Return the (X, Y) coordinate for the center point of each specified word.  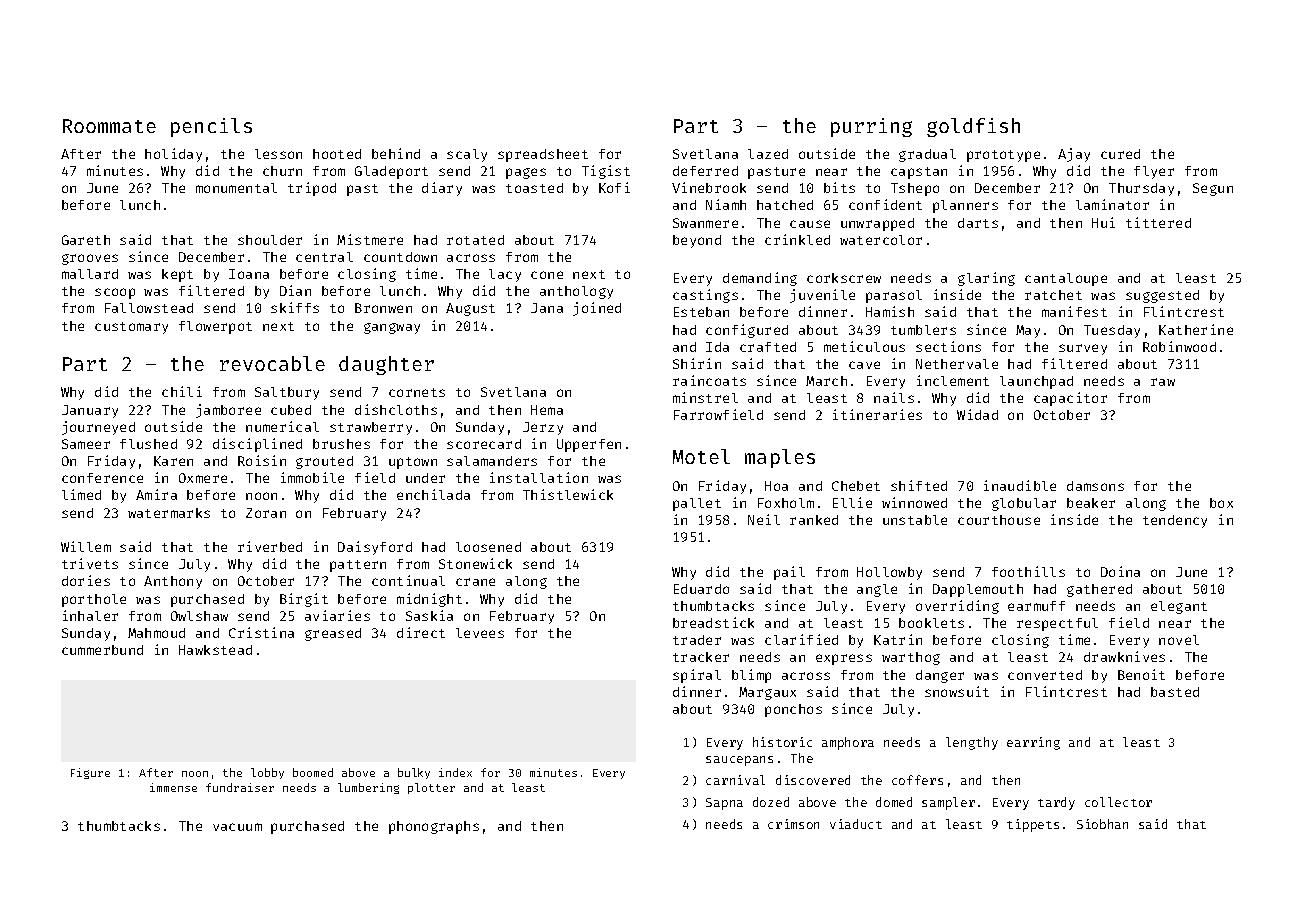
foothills (1028, 571)
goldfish (973, 127)
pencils (211, 127)
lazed (768, 154)
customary (131, 328)
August (470, 309)
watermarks (169, 513)
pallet (697, 504)
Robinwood (1179, 346)
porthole (94, 600)
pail (789, 573)
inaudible (1020, 485)
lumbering (368, 788)
